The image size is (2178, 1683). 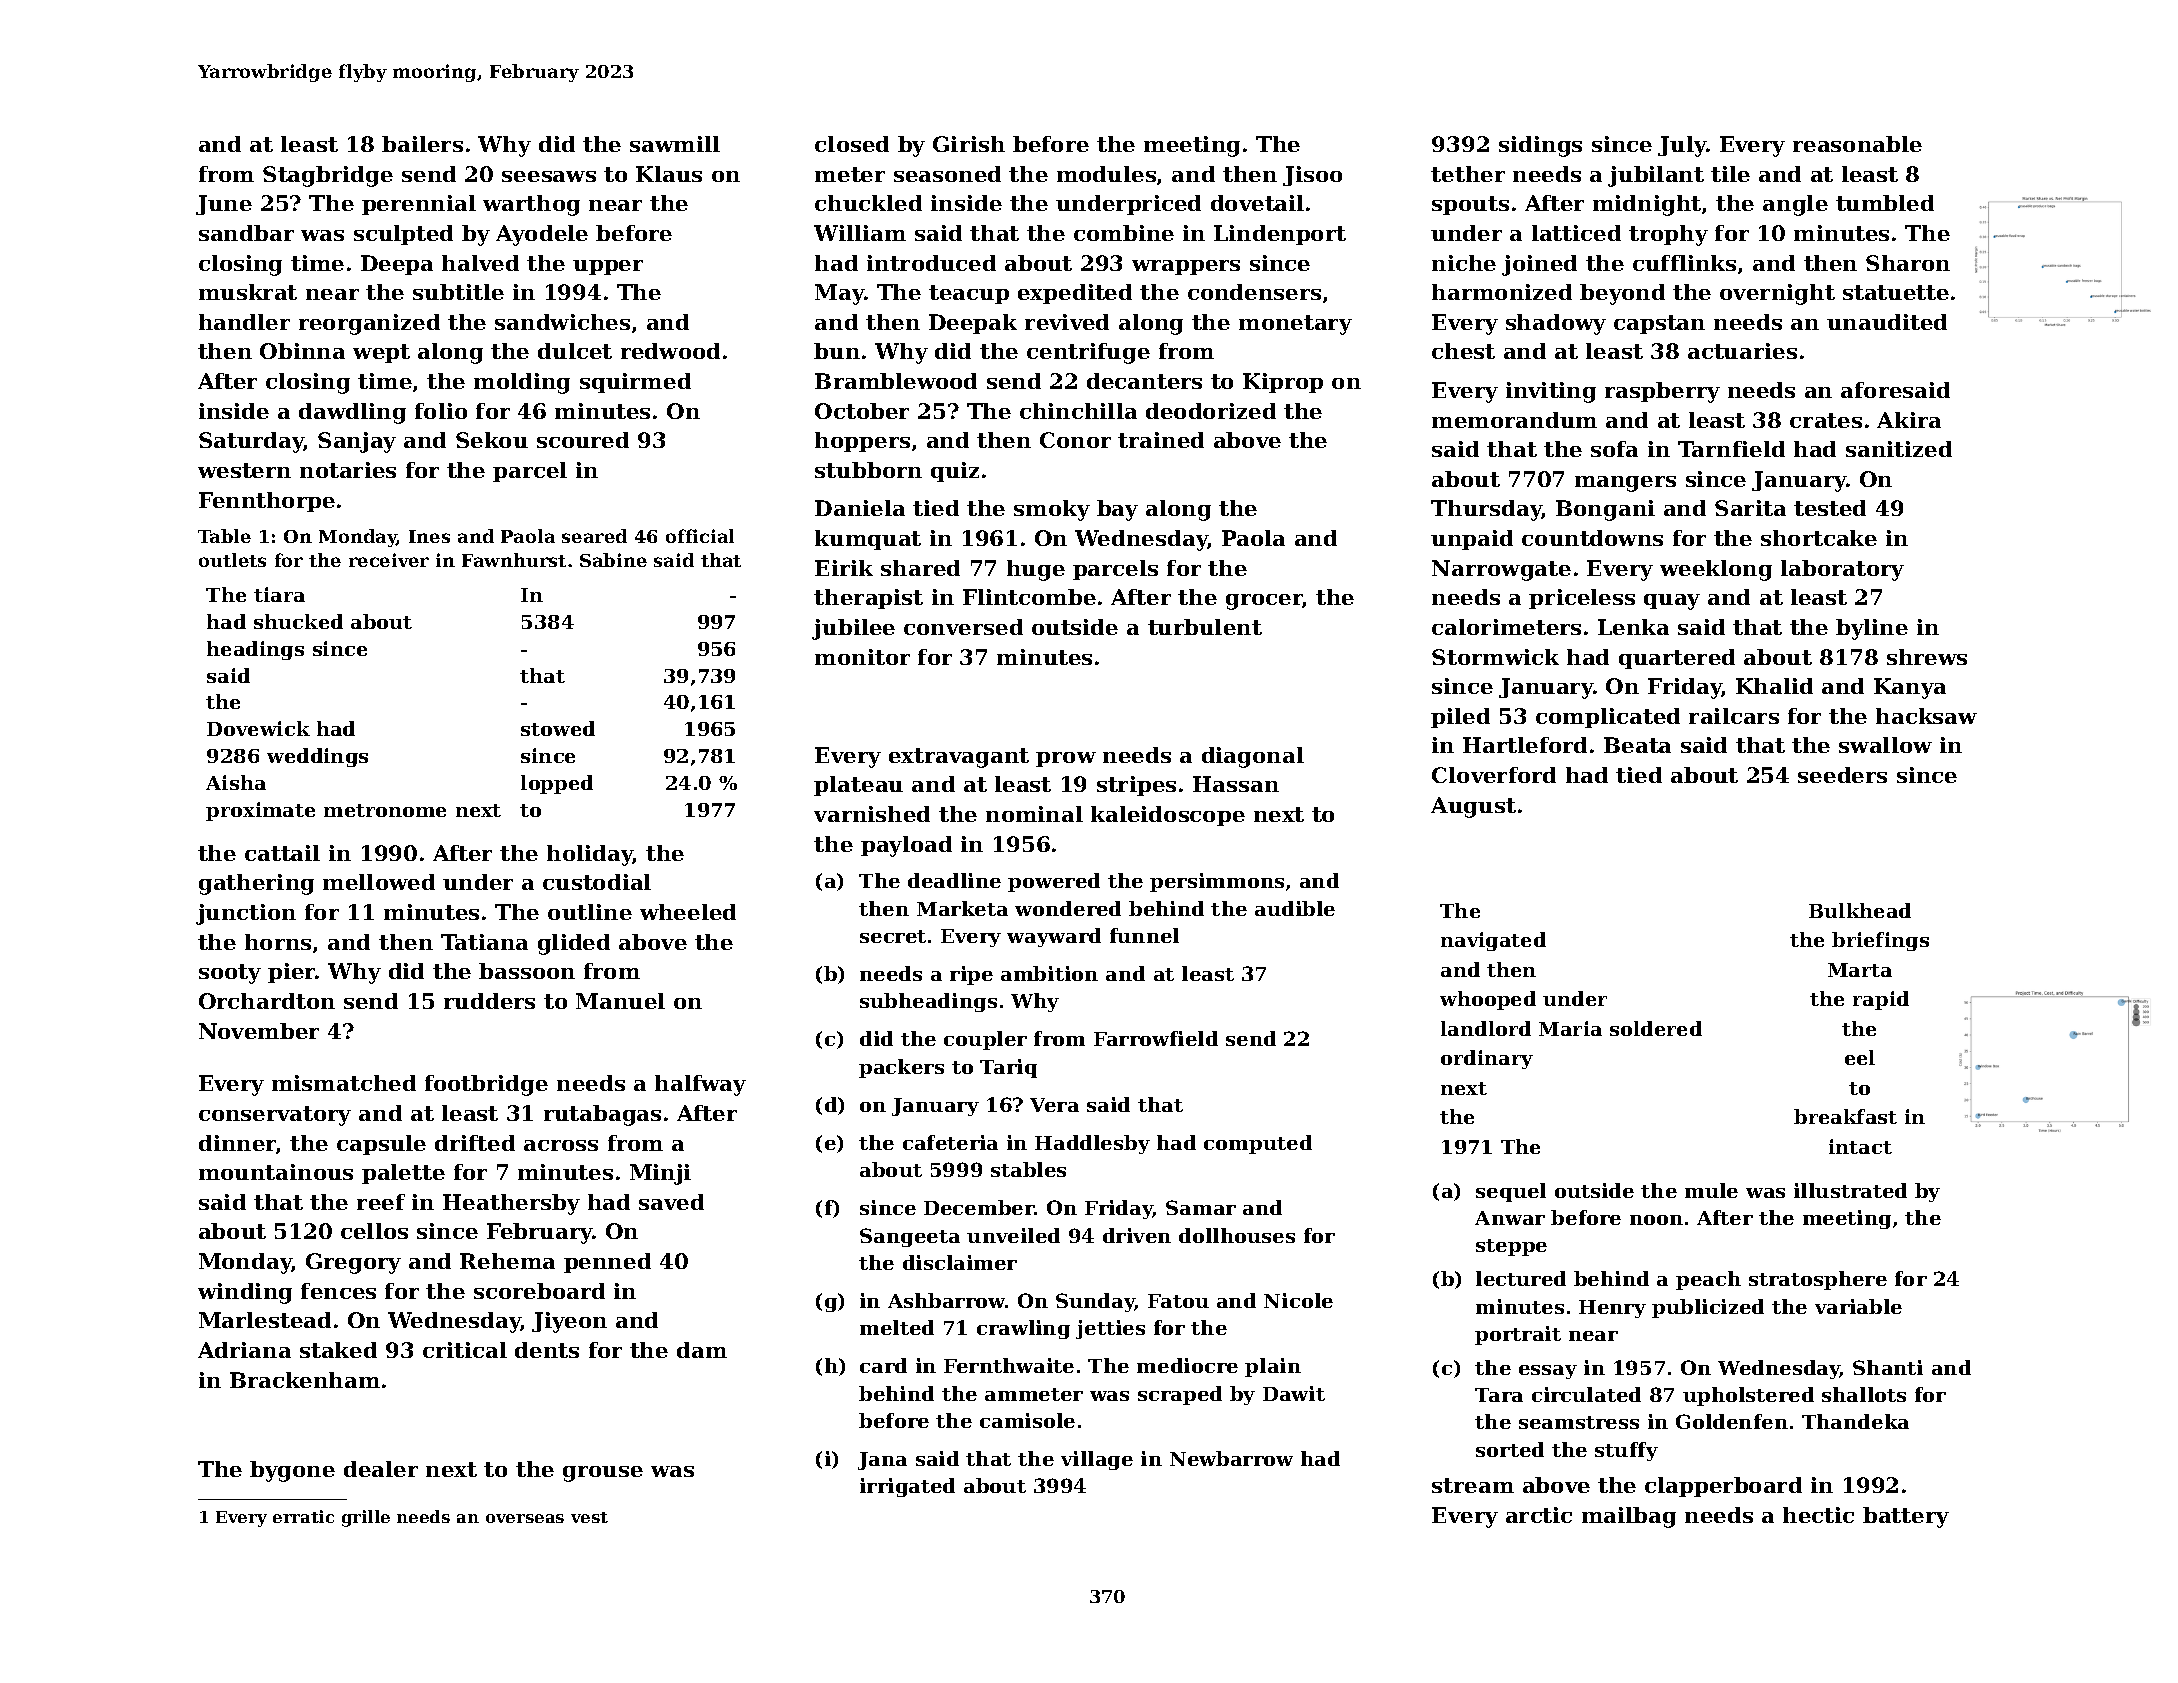 I want to click on erratic, so click(x=303, y=1516).
